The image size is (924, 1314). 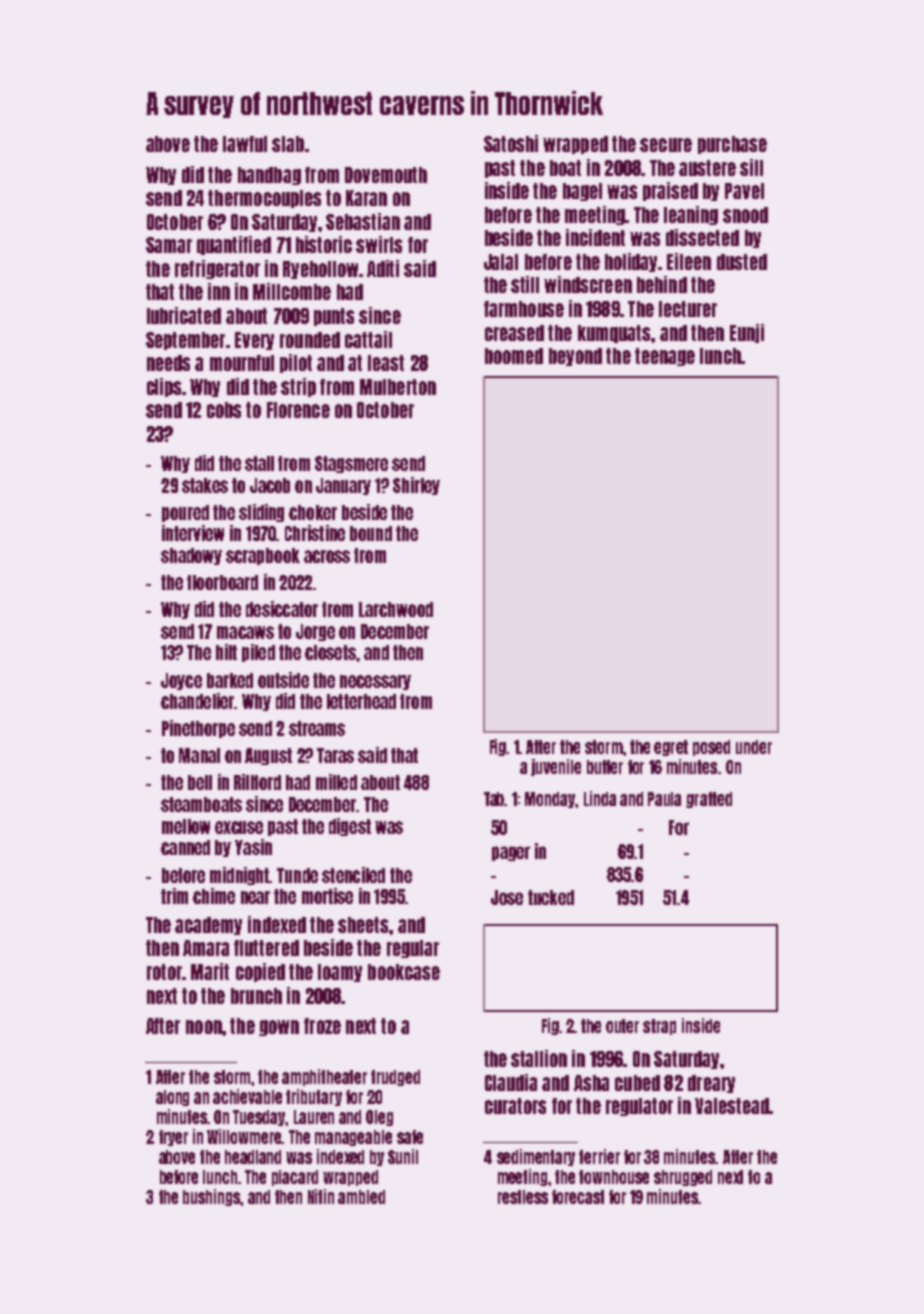 I want to click on needs, so click(x=168, y=363).
